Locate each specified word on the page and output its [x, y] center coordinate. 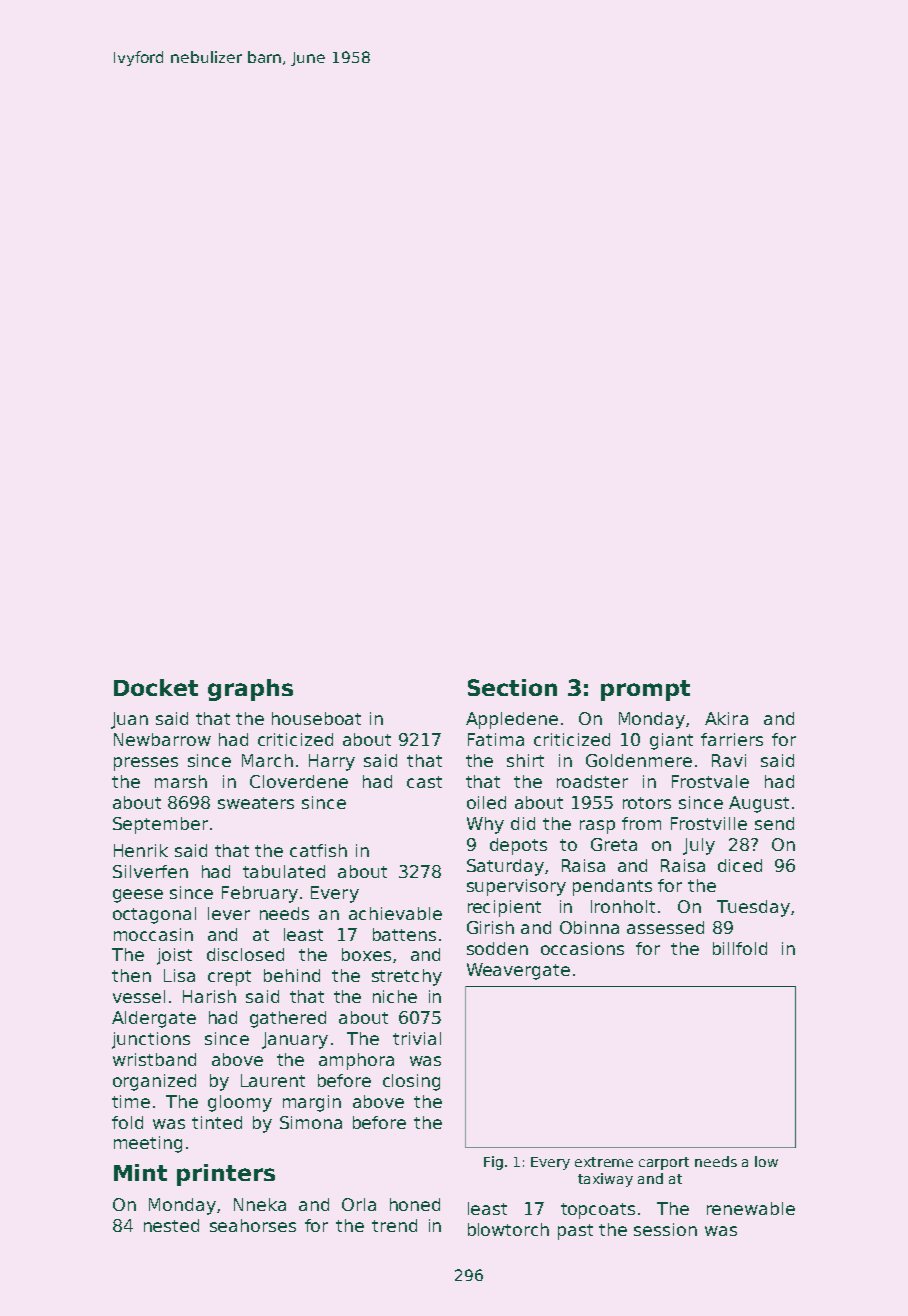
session [665, 1229]
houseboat [316, 718]
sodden [497, 948]
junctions [151, 1040]
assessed [665, 927]
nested [171, 1225]
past [575, 1232]
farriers [732, 739]
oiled [486, 802]
